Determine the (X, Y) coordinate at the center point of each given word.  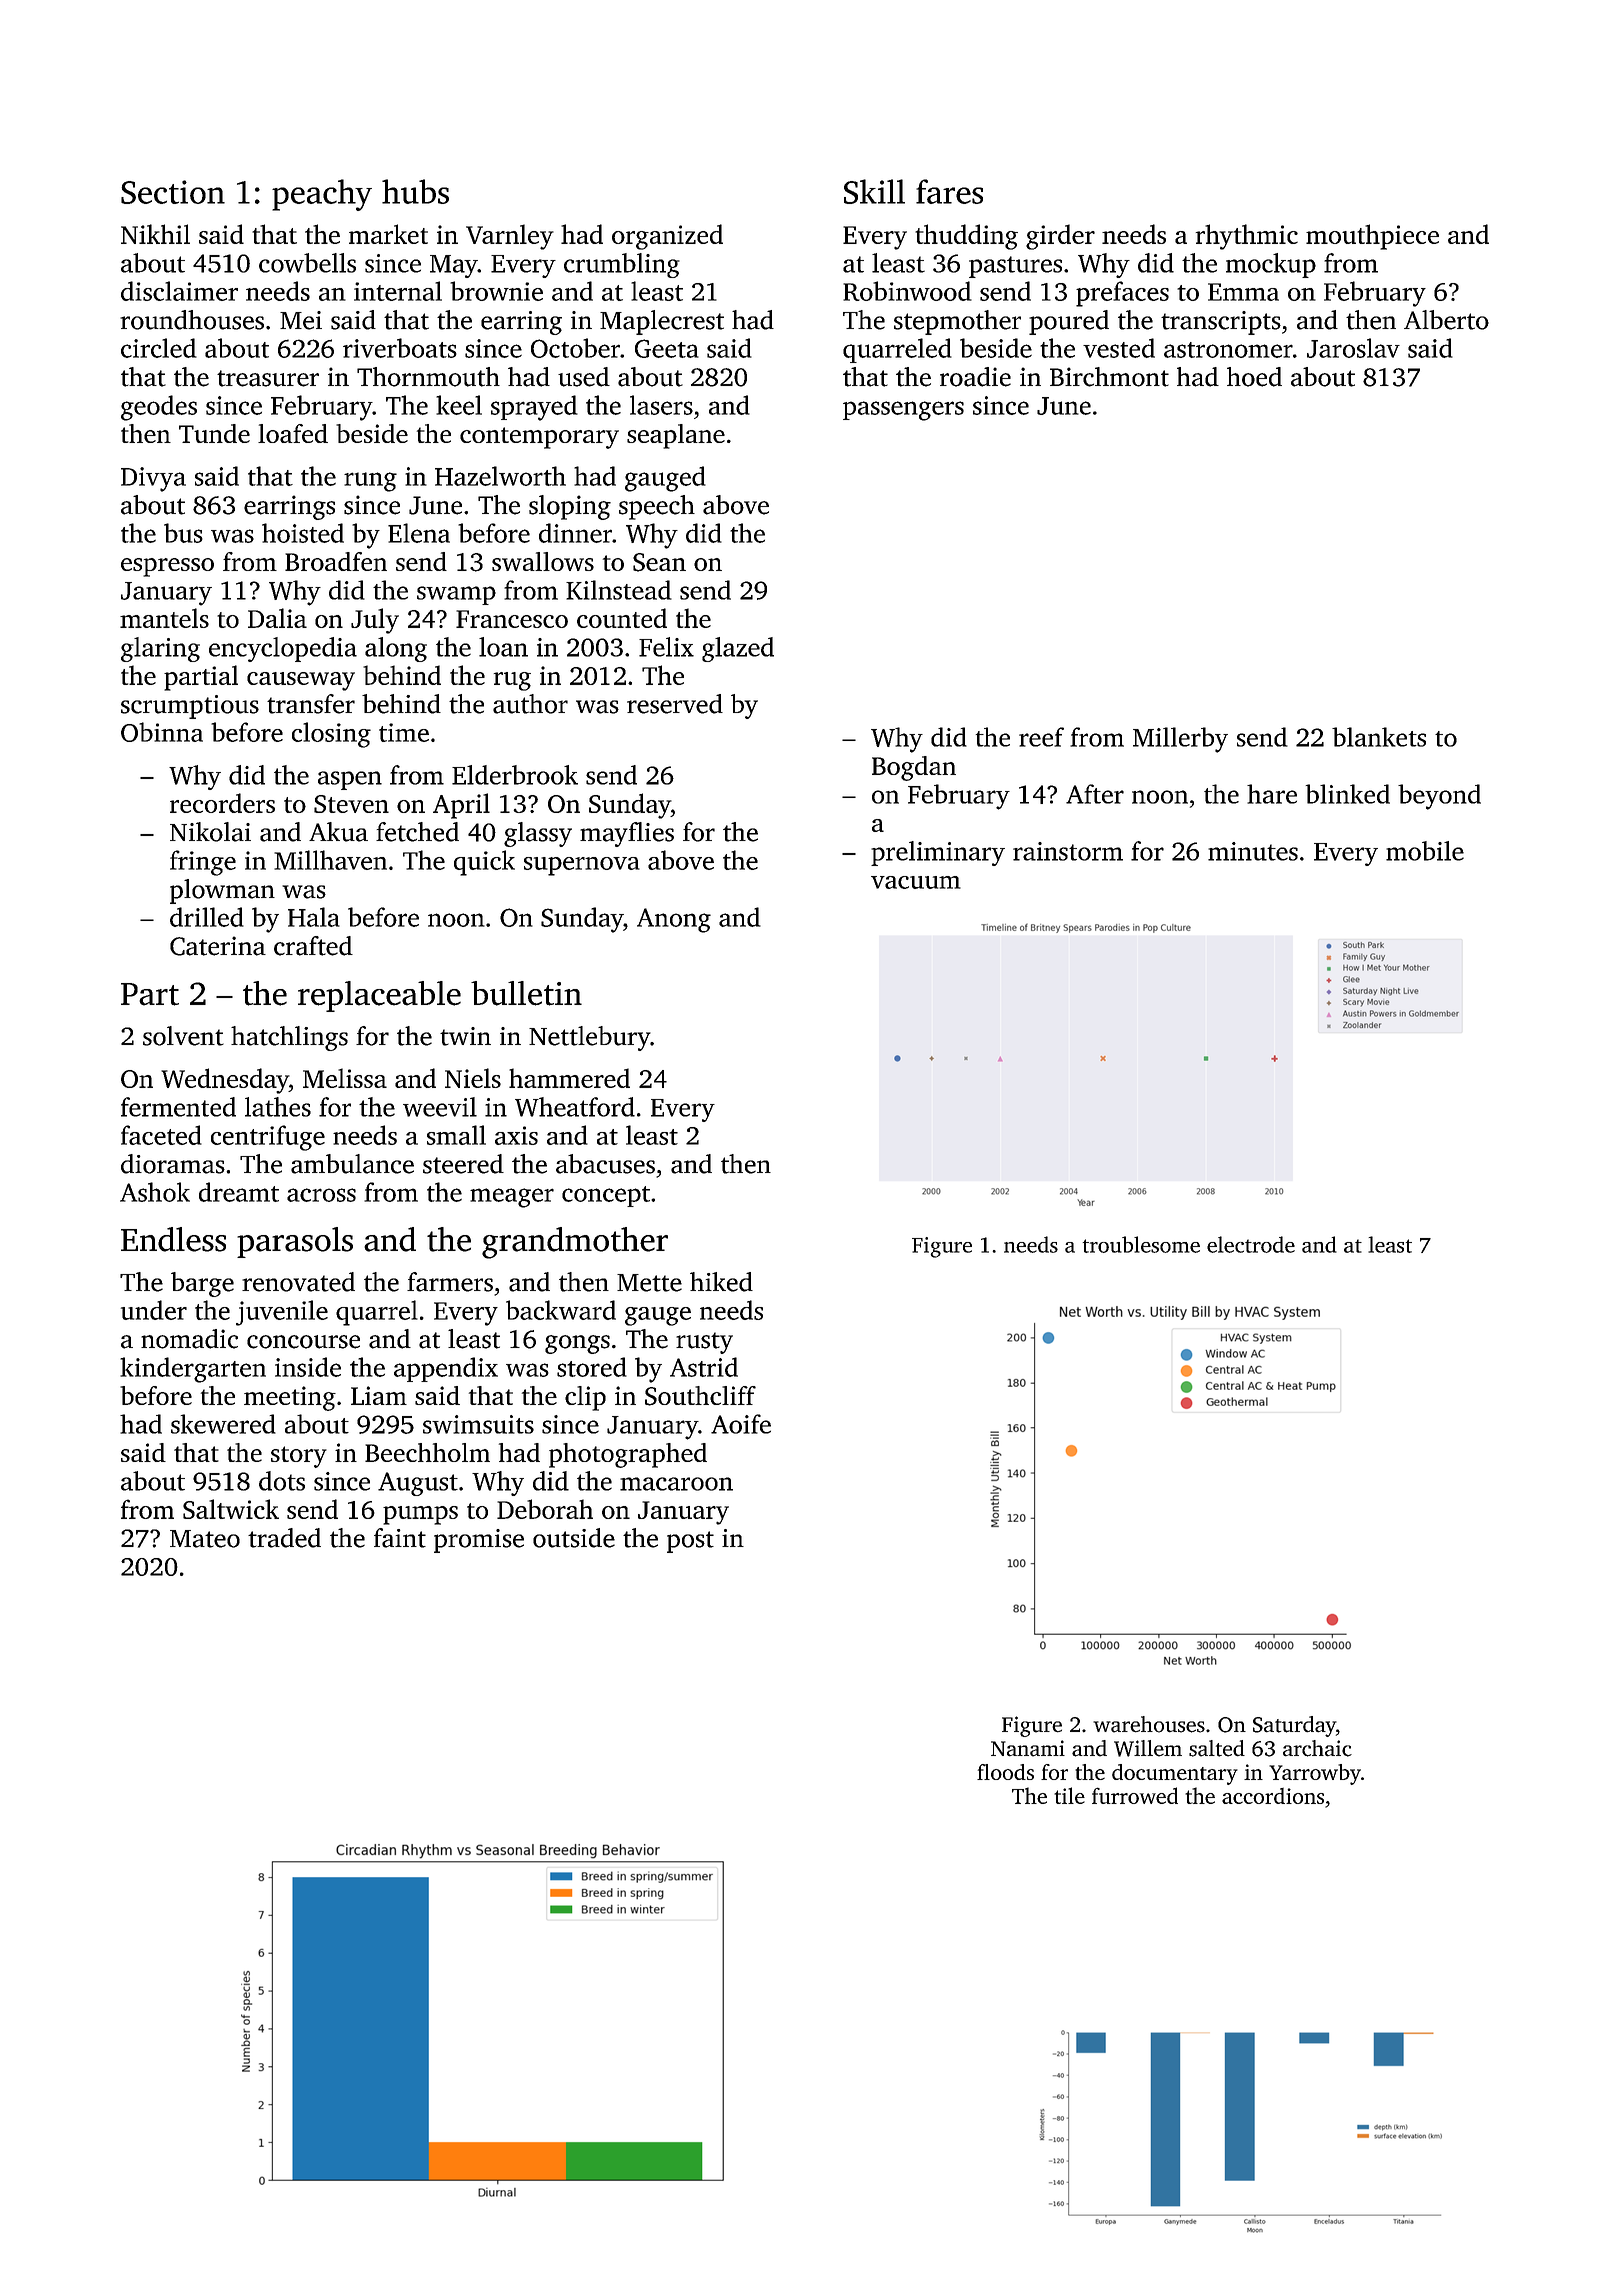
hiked (721, 1282)
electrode (1251, 1244)
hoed (1254, 377)
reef (1041, 737)
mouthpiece (1372, 237)
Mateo (205, 1539)
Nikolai (210, 832)
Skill (874, 191)
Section (173, 192)
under (154, 1310)
